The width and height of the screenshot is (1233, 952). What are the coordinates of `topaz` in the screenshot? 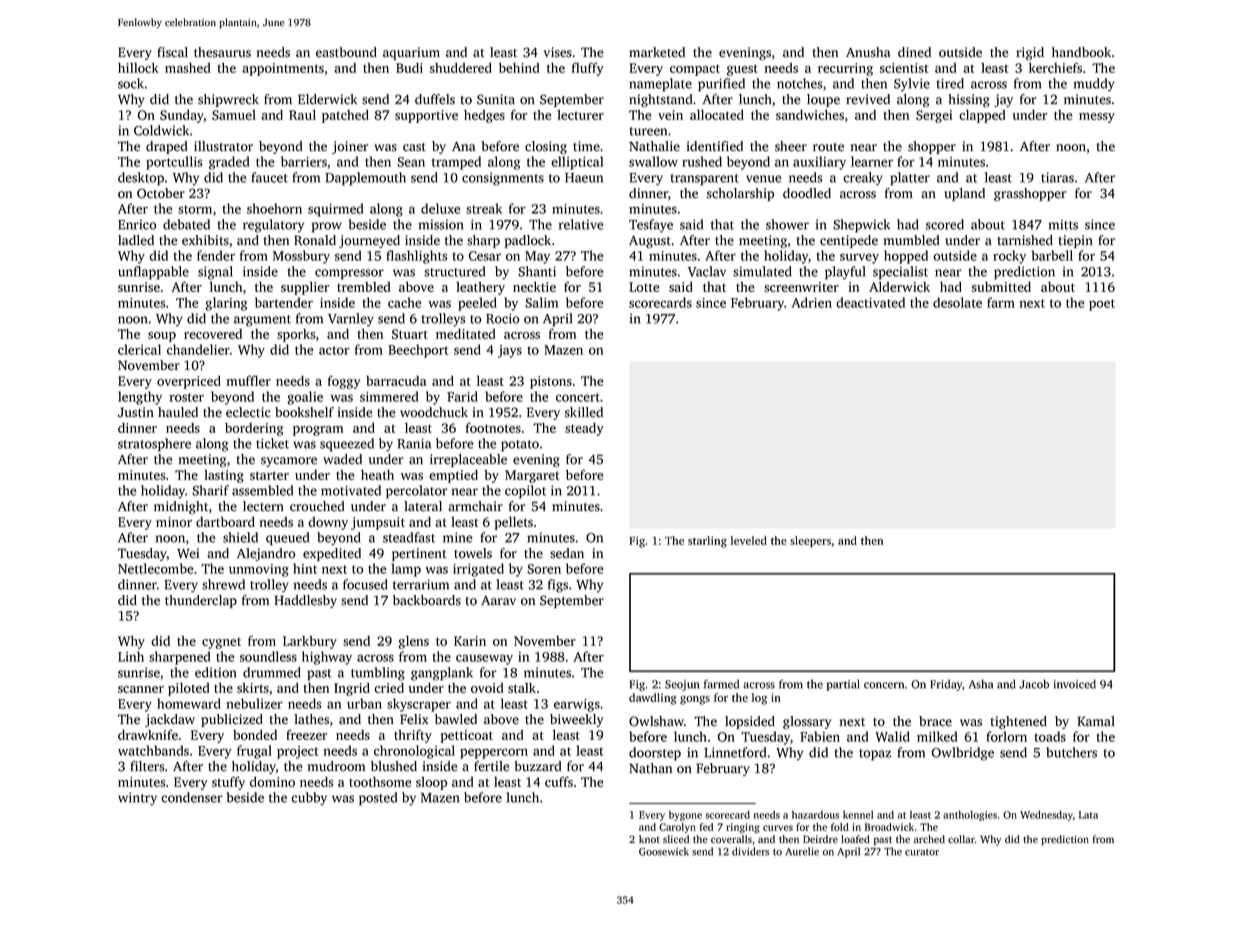 It's located at (875, 755).
